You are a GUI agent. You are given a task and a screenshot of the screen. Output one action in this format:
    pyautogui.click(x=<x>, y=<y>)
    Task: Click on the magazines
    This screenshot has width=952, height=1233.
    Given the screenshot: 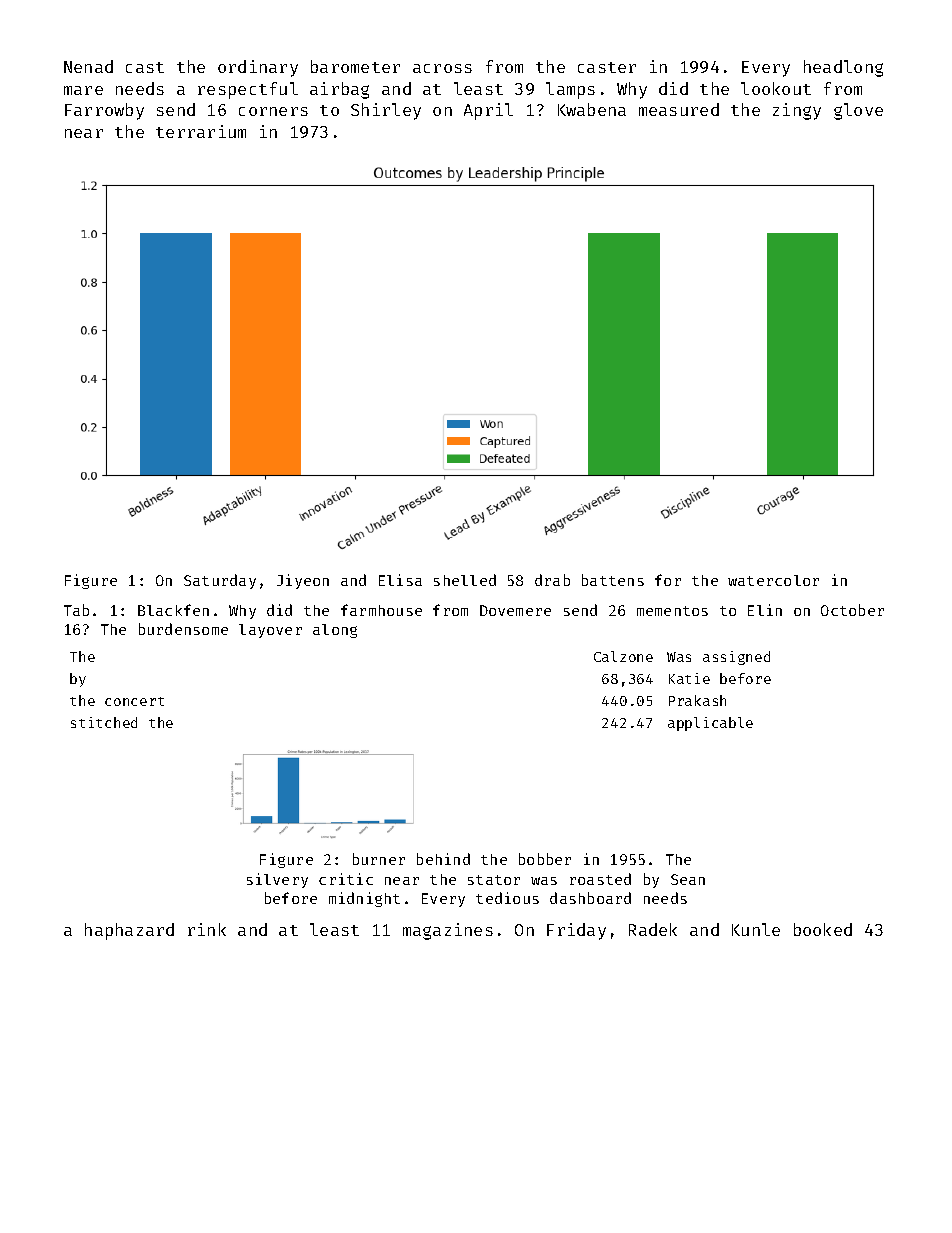 What is the action you would take?
    pyautogui.click(x=448, y=931)
